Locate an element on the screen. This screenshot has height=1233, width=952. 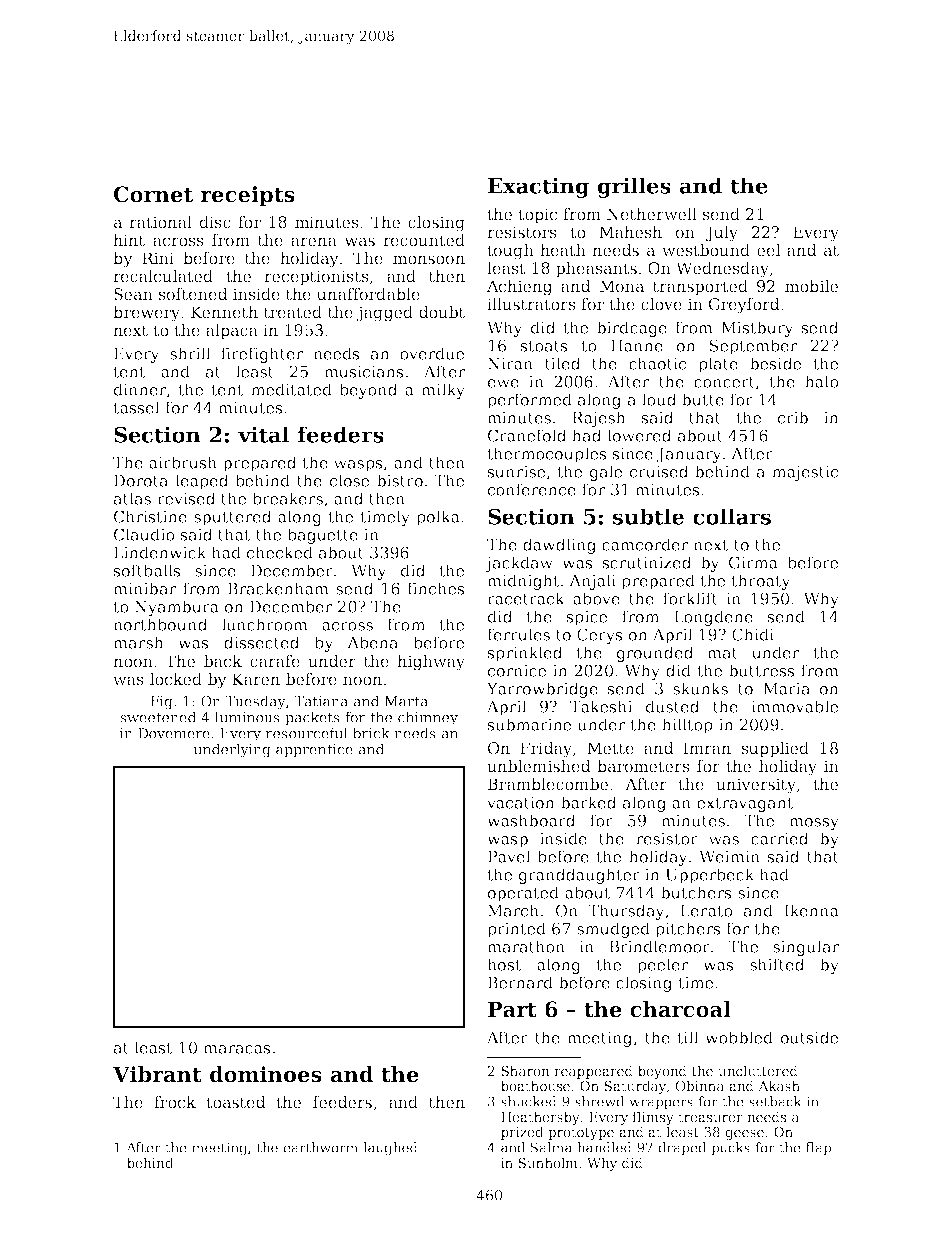
Cornet is located at coordinates (153, 194).
